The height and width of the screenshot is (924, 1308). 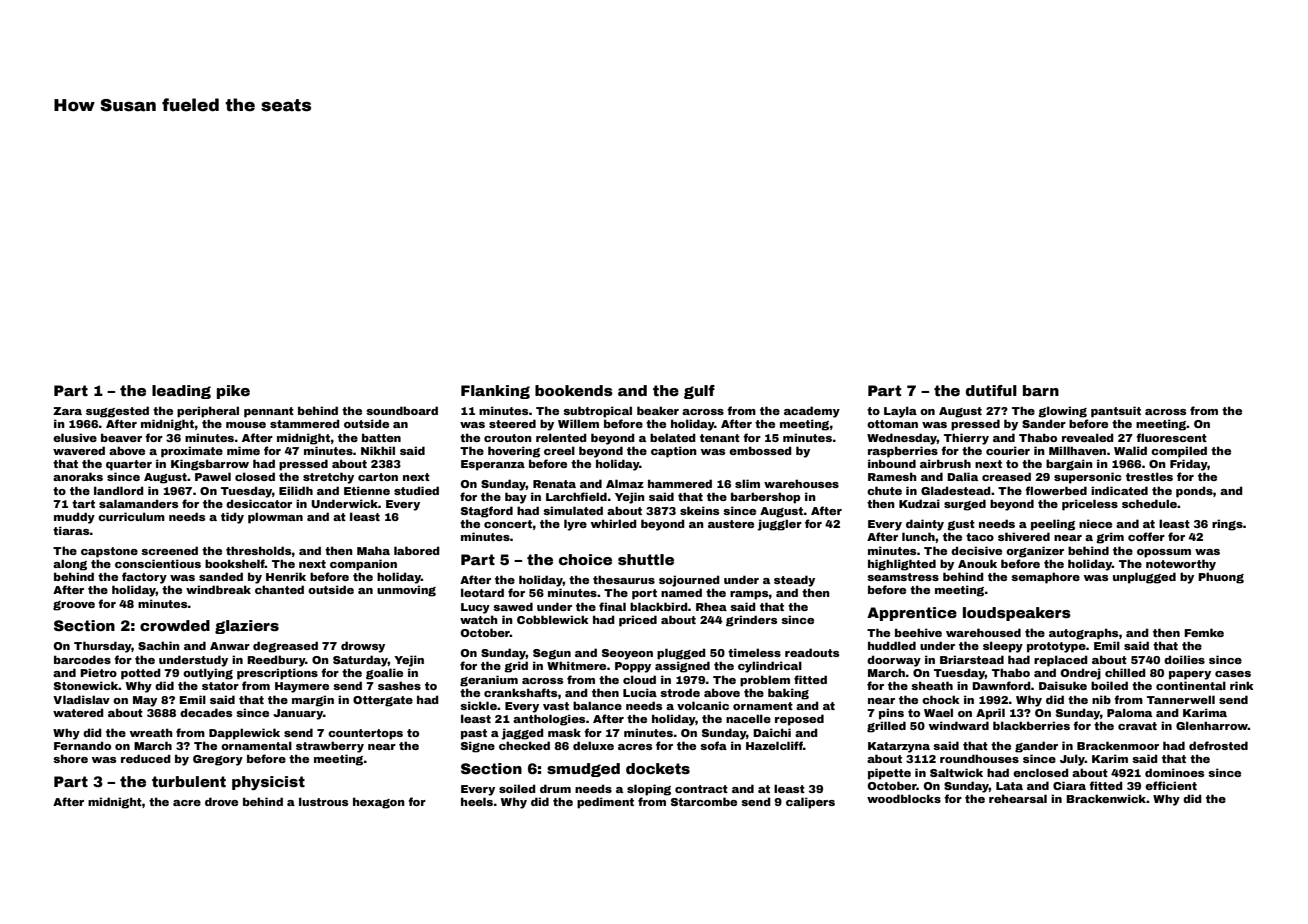 I want to click on Vladislav, so click(x=81, y=699).
